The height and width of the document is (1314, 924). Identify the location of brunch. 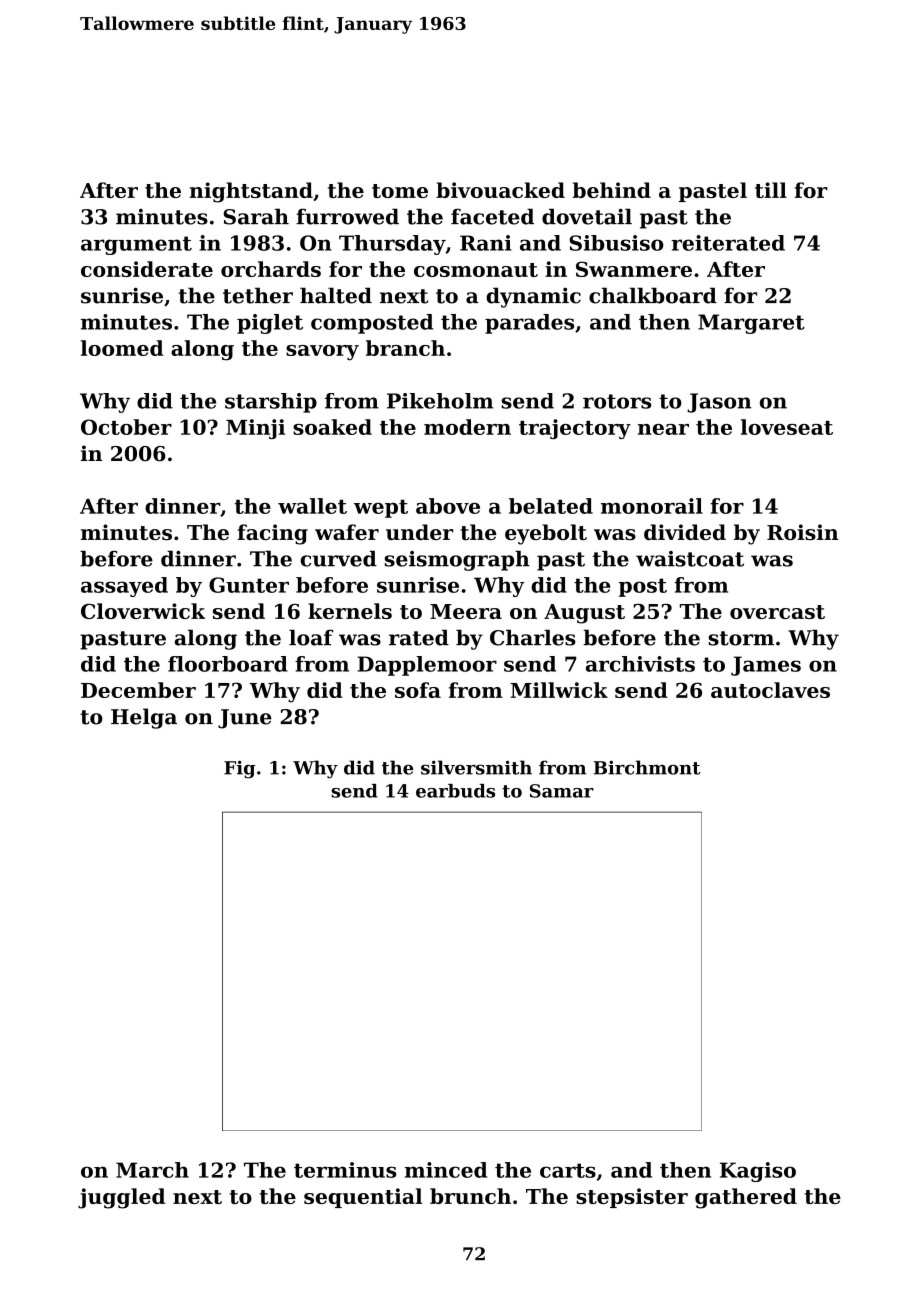
(470, 1196).
